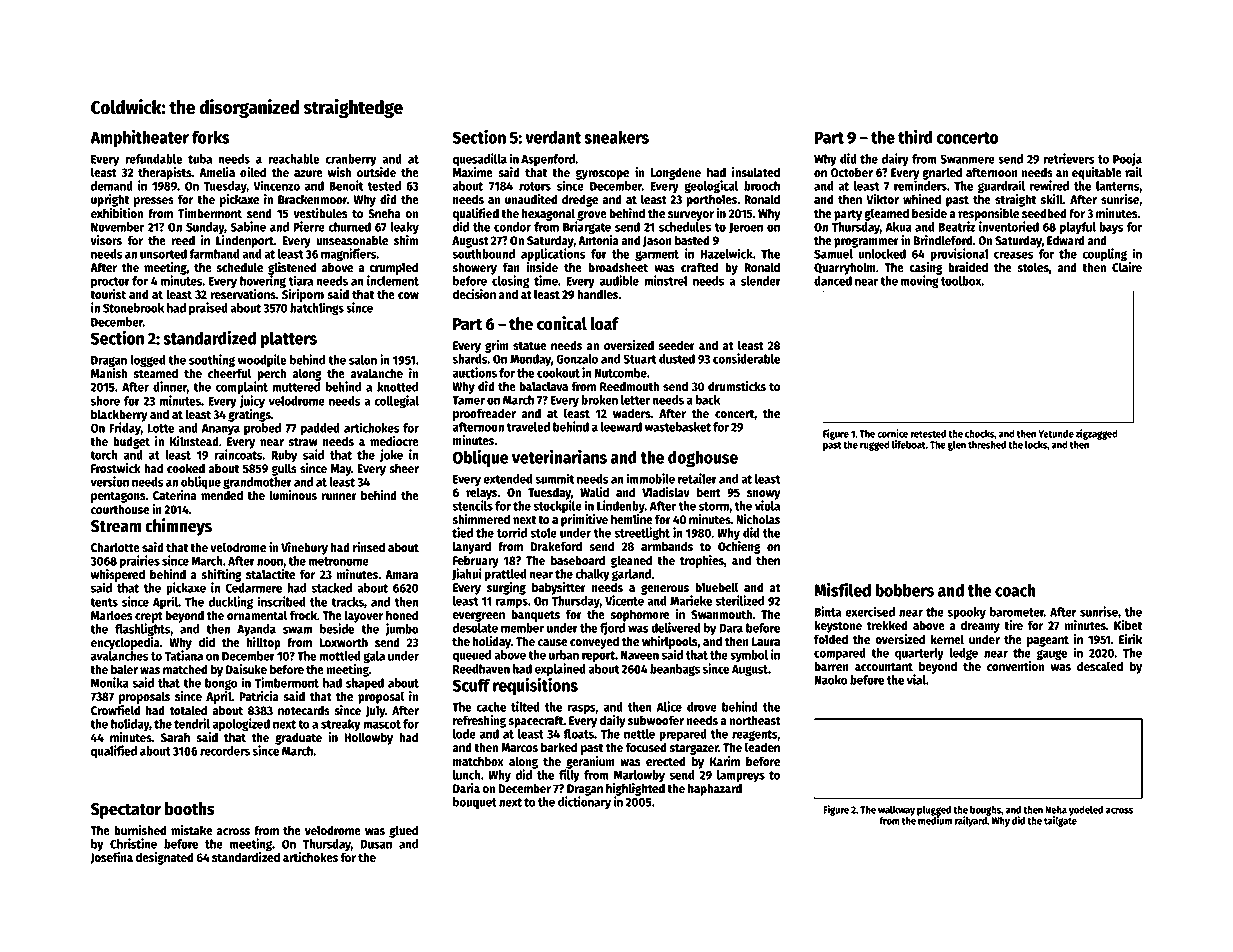  I want to click on reminders, so click(920, 185).
